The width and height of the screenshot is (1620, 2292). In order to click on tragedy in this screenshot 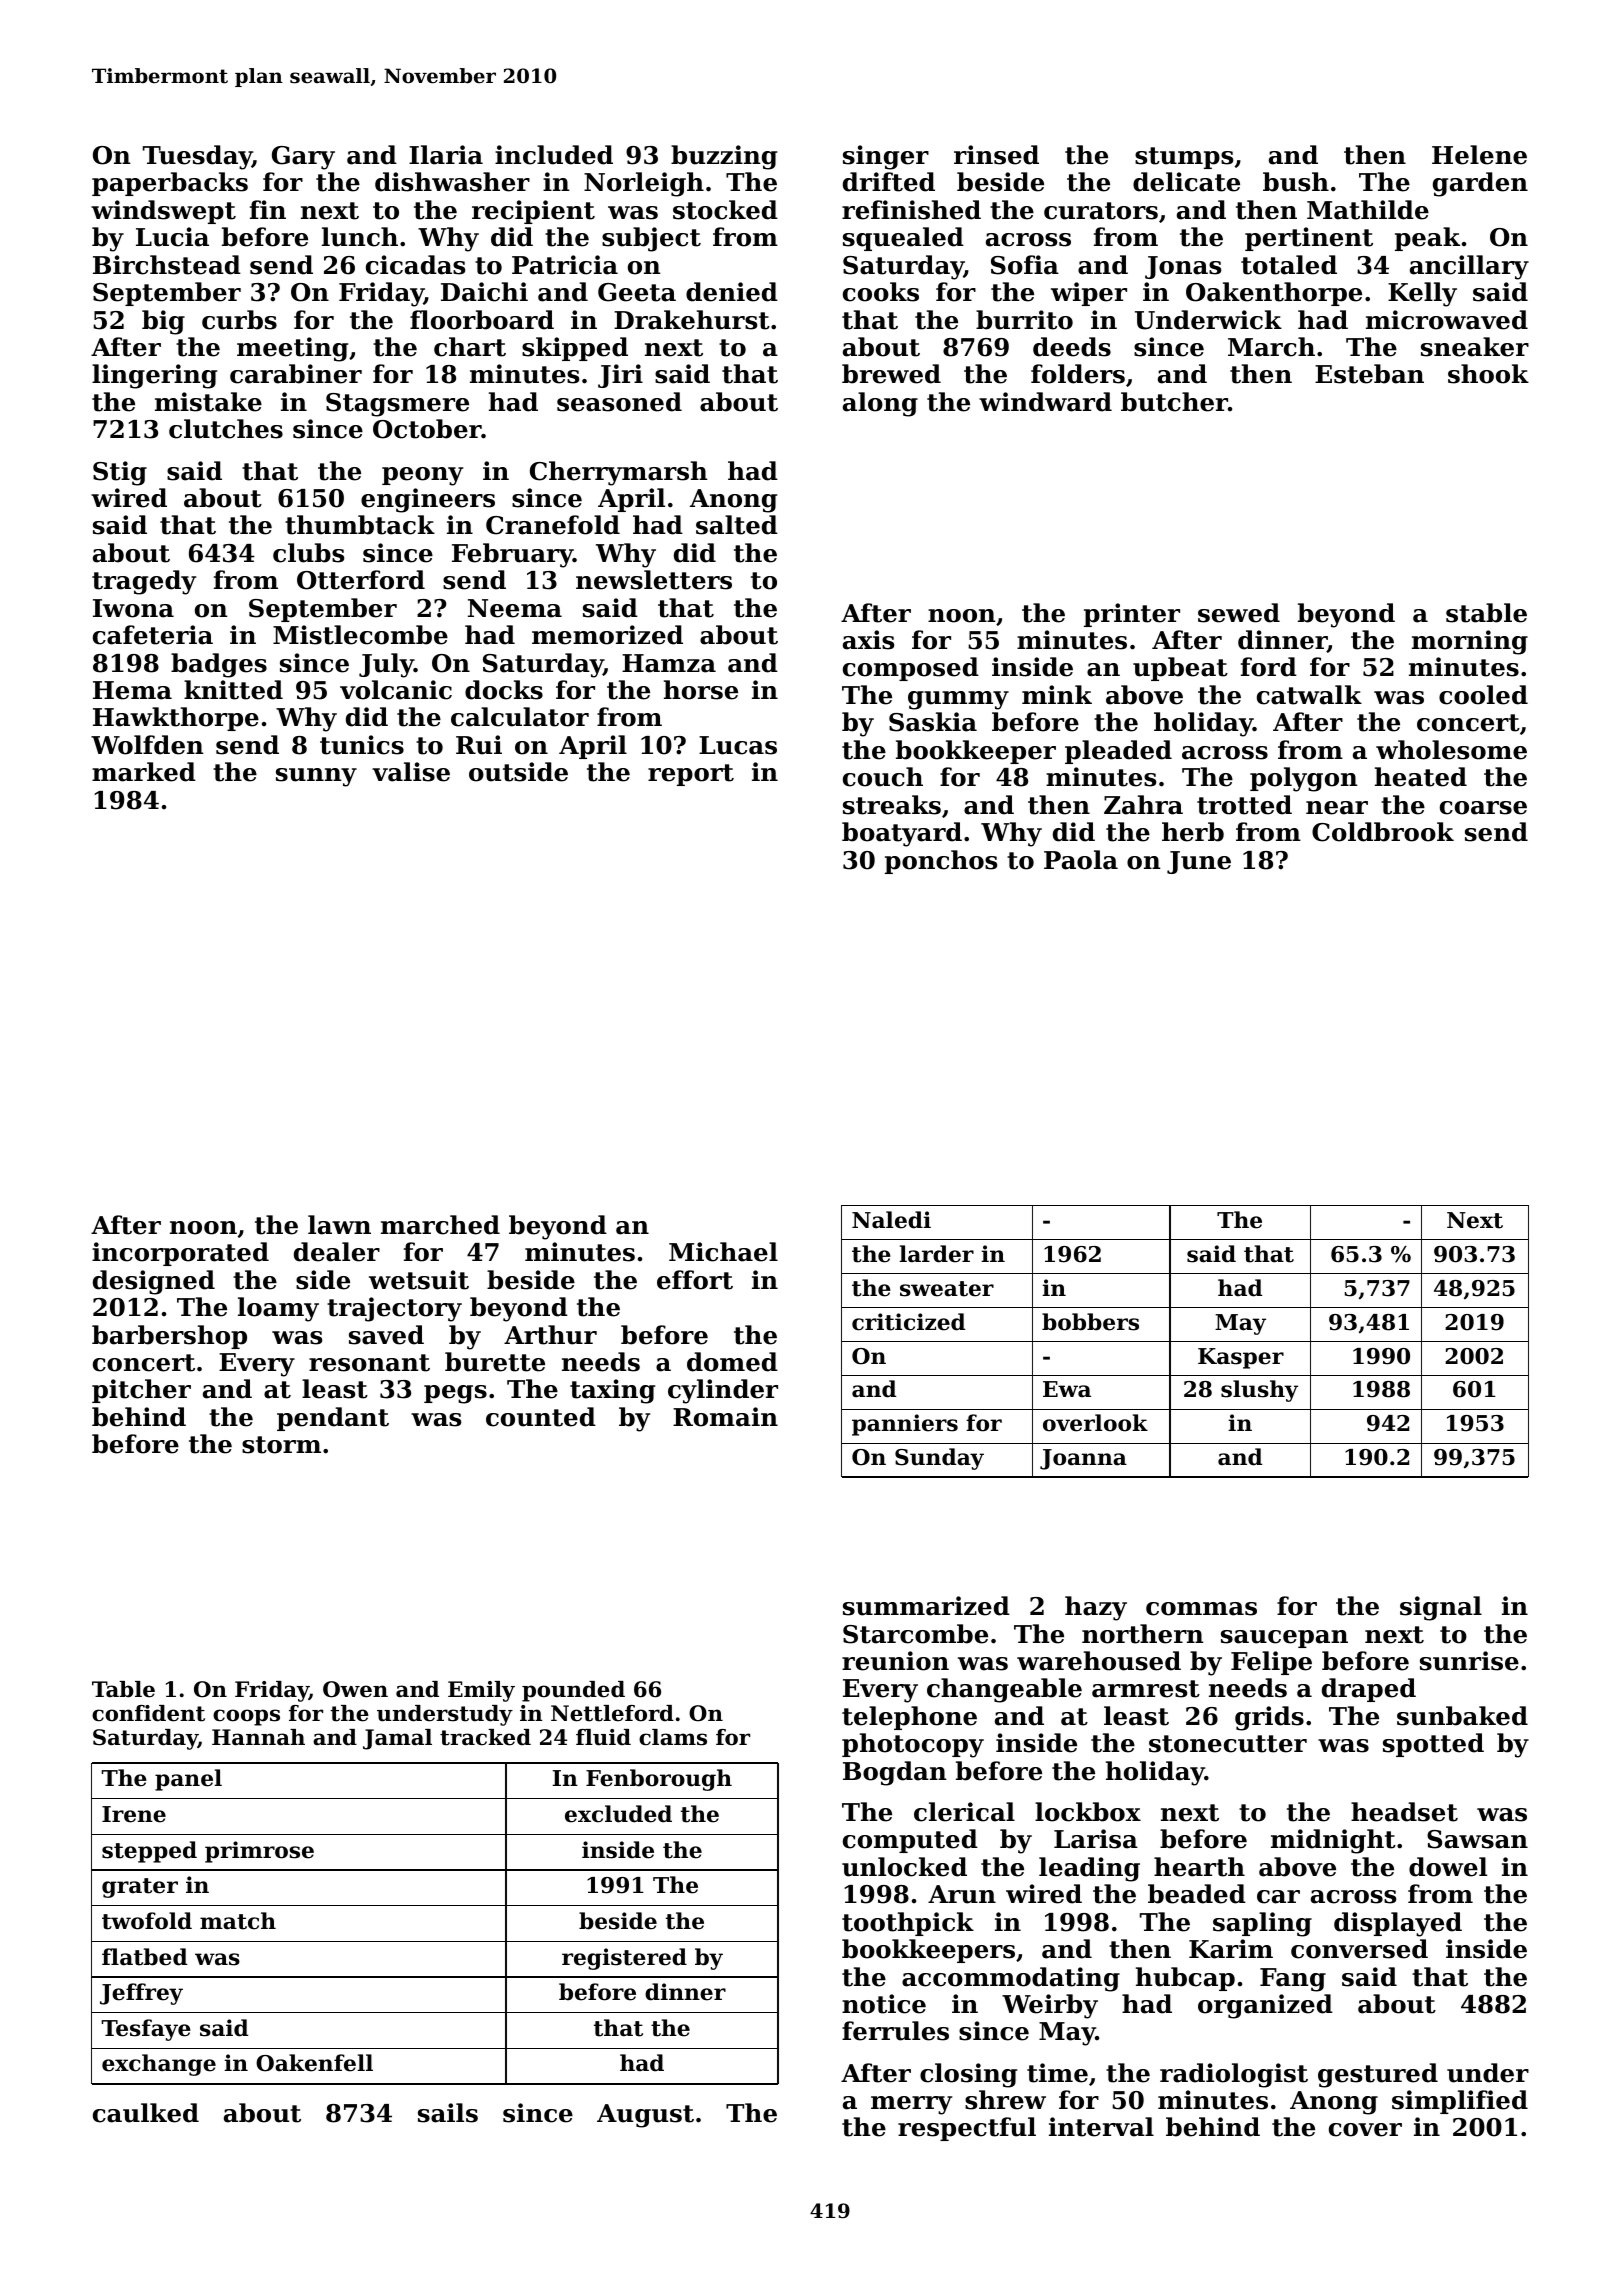, I will do `click(144, 582)`.
